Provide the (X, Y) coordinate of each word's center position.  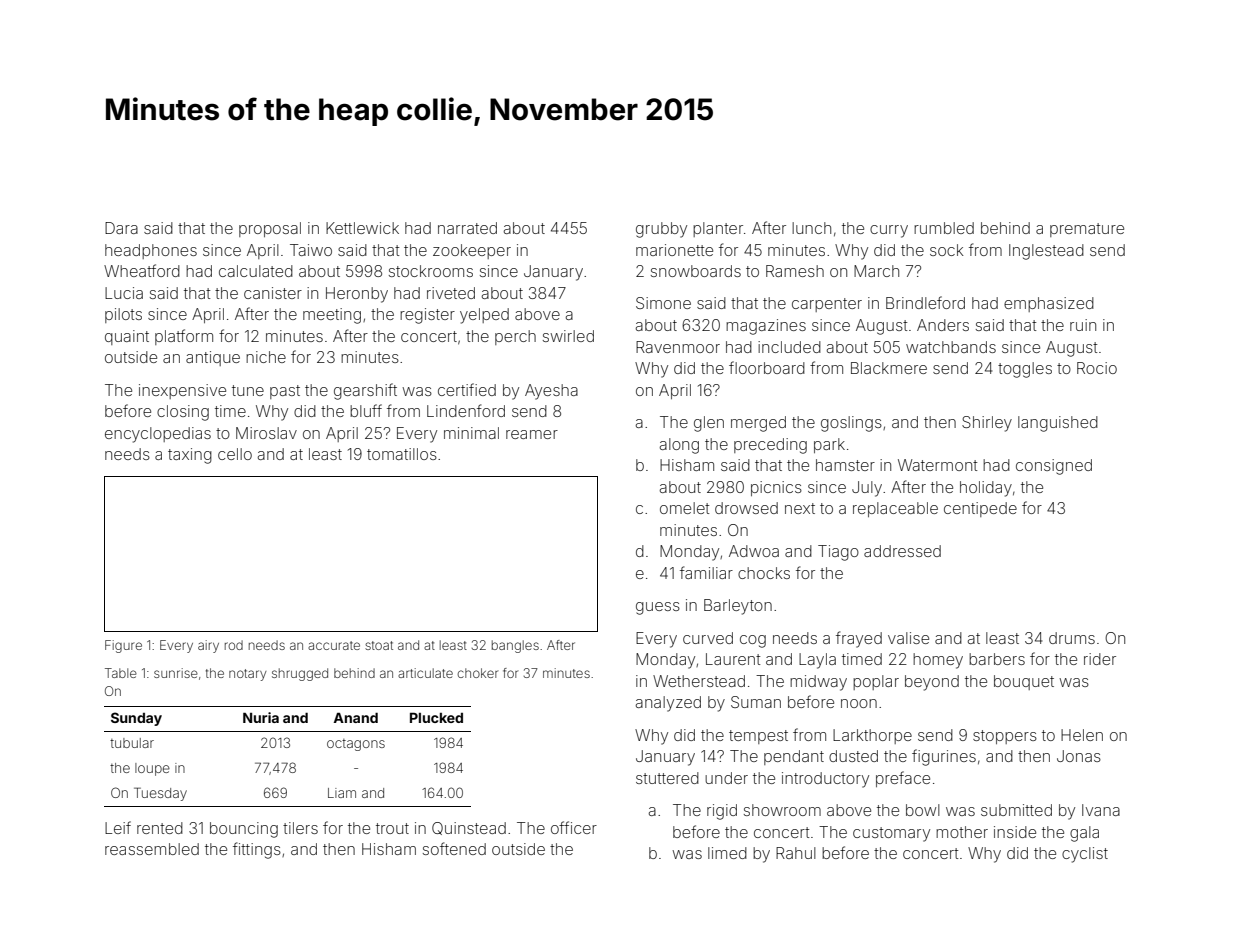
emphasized (1049, 304)
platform (184, 337)
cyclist (1085, 855)
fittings (257, 850)
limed (727, 853)
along (679, 446)
